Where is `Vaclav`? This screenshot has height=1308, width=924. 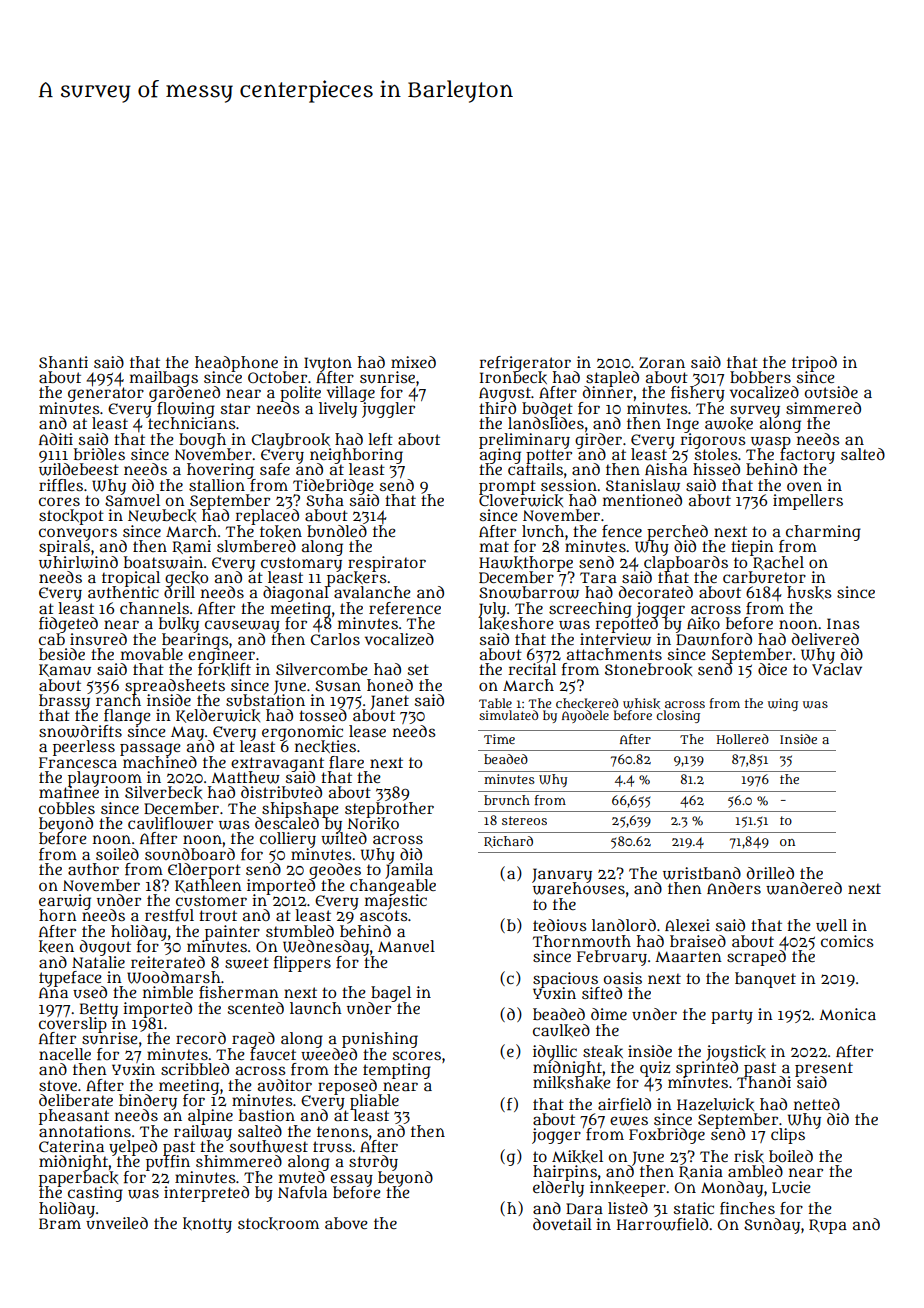
Vaclav is located at coordinates (837, 669).
